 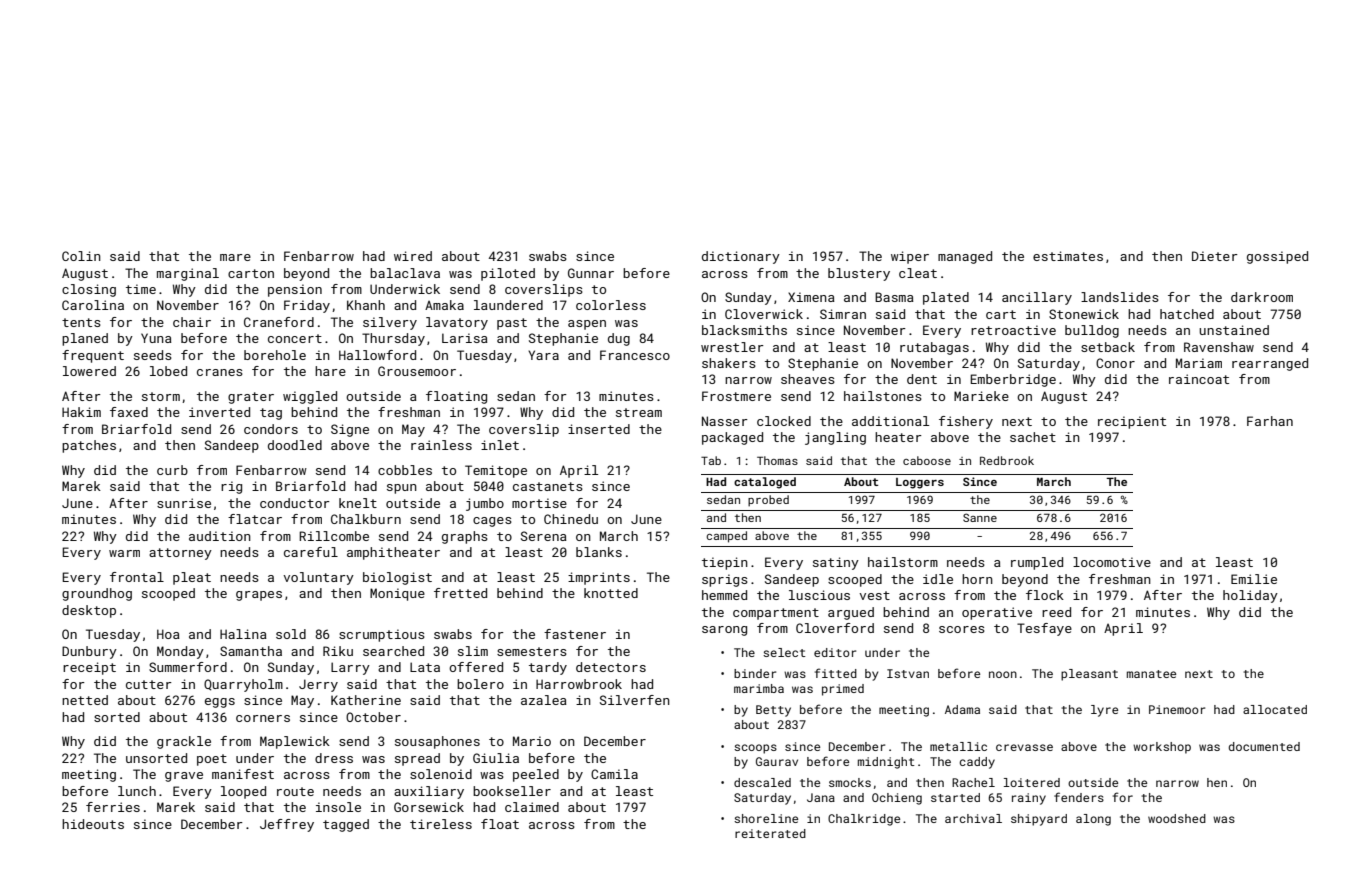 I want to click on tireless, so click(x=441, y=824).
